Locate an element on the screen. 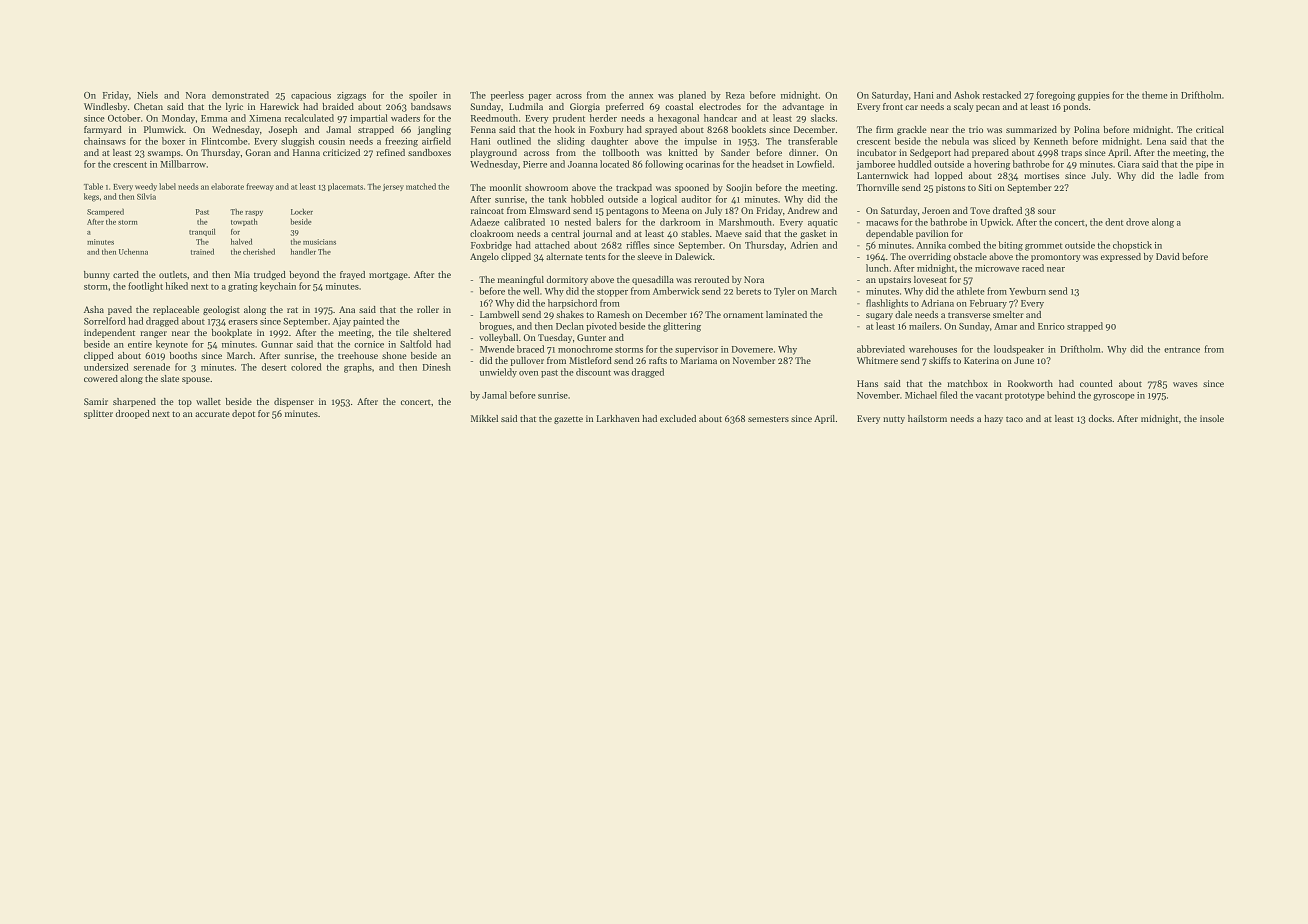  dormitory is located at coordinates (567, 280).
